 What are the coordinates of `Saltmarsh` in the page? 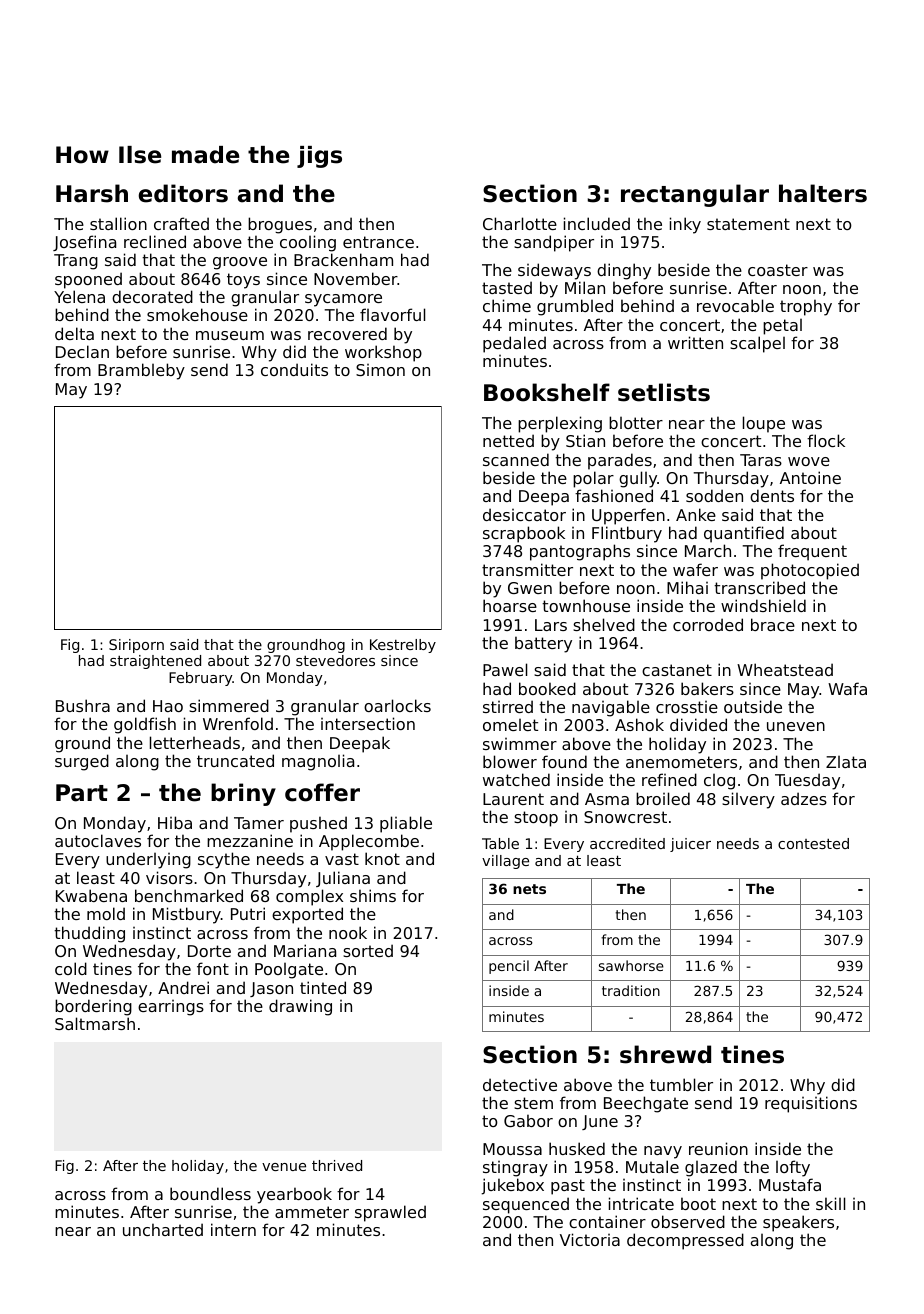 It's located at (95, 1023).
